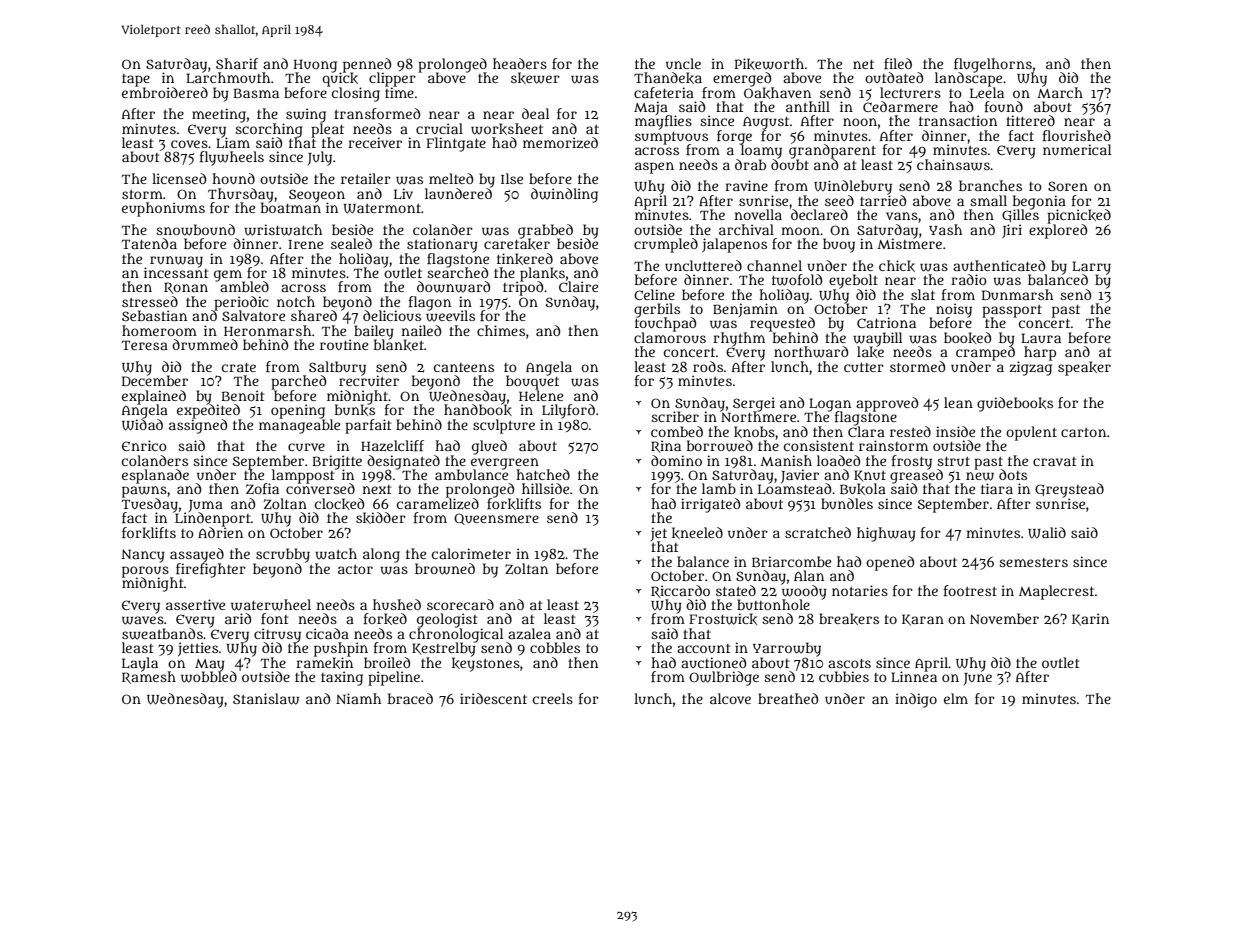  Describe the element at coordinates (149, 677) in the page. I see `Ramesh` at that location.
